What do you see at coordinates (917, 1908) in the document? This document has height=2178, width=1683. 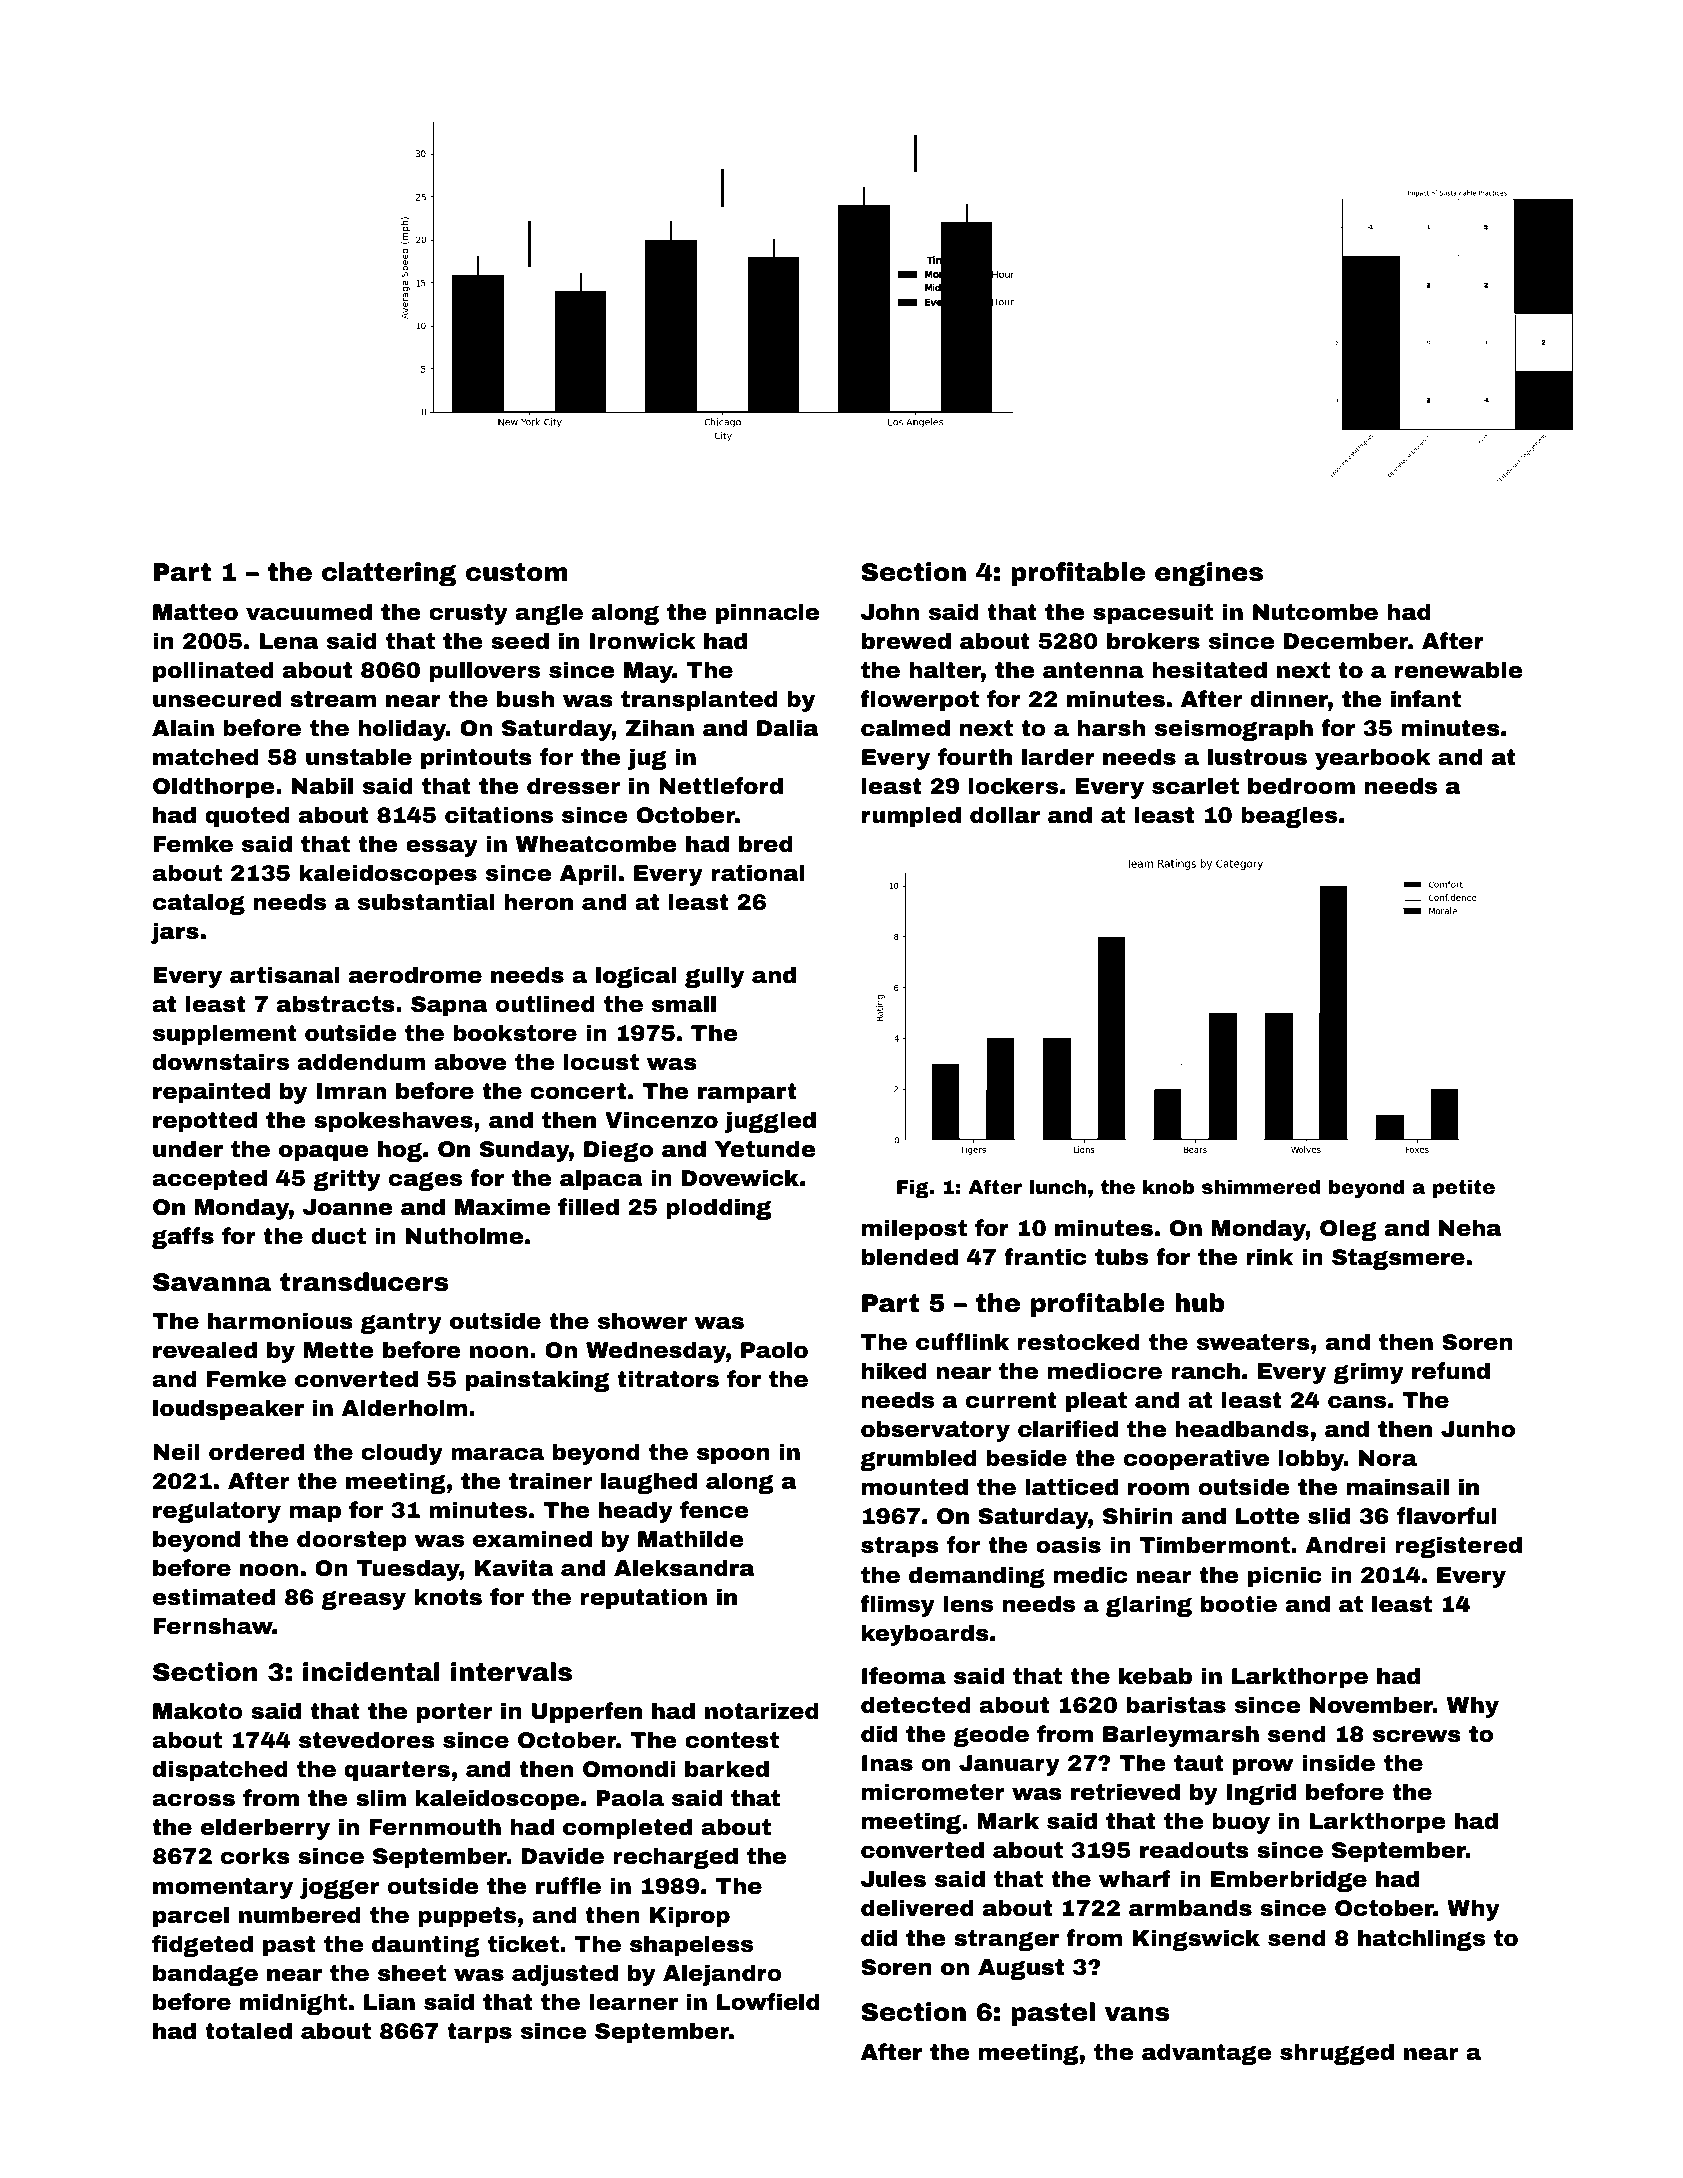 I see `delivered` at bounding box center [917, 1908].
